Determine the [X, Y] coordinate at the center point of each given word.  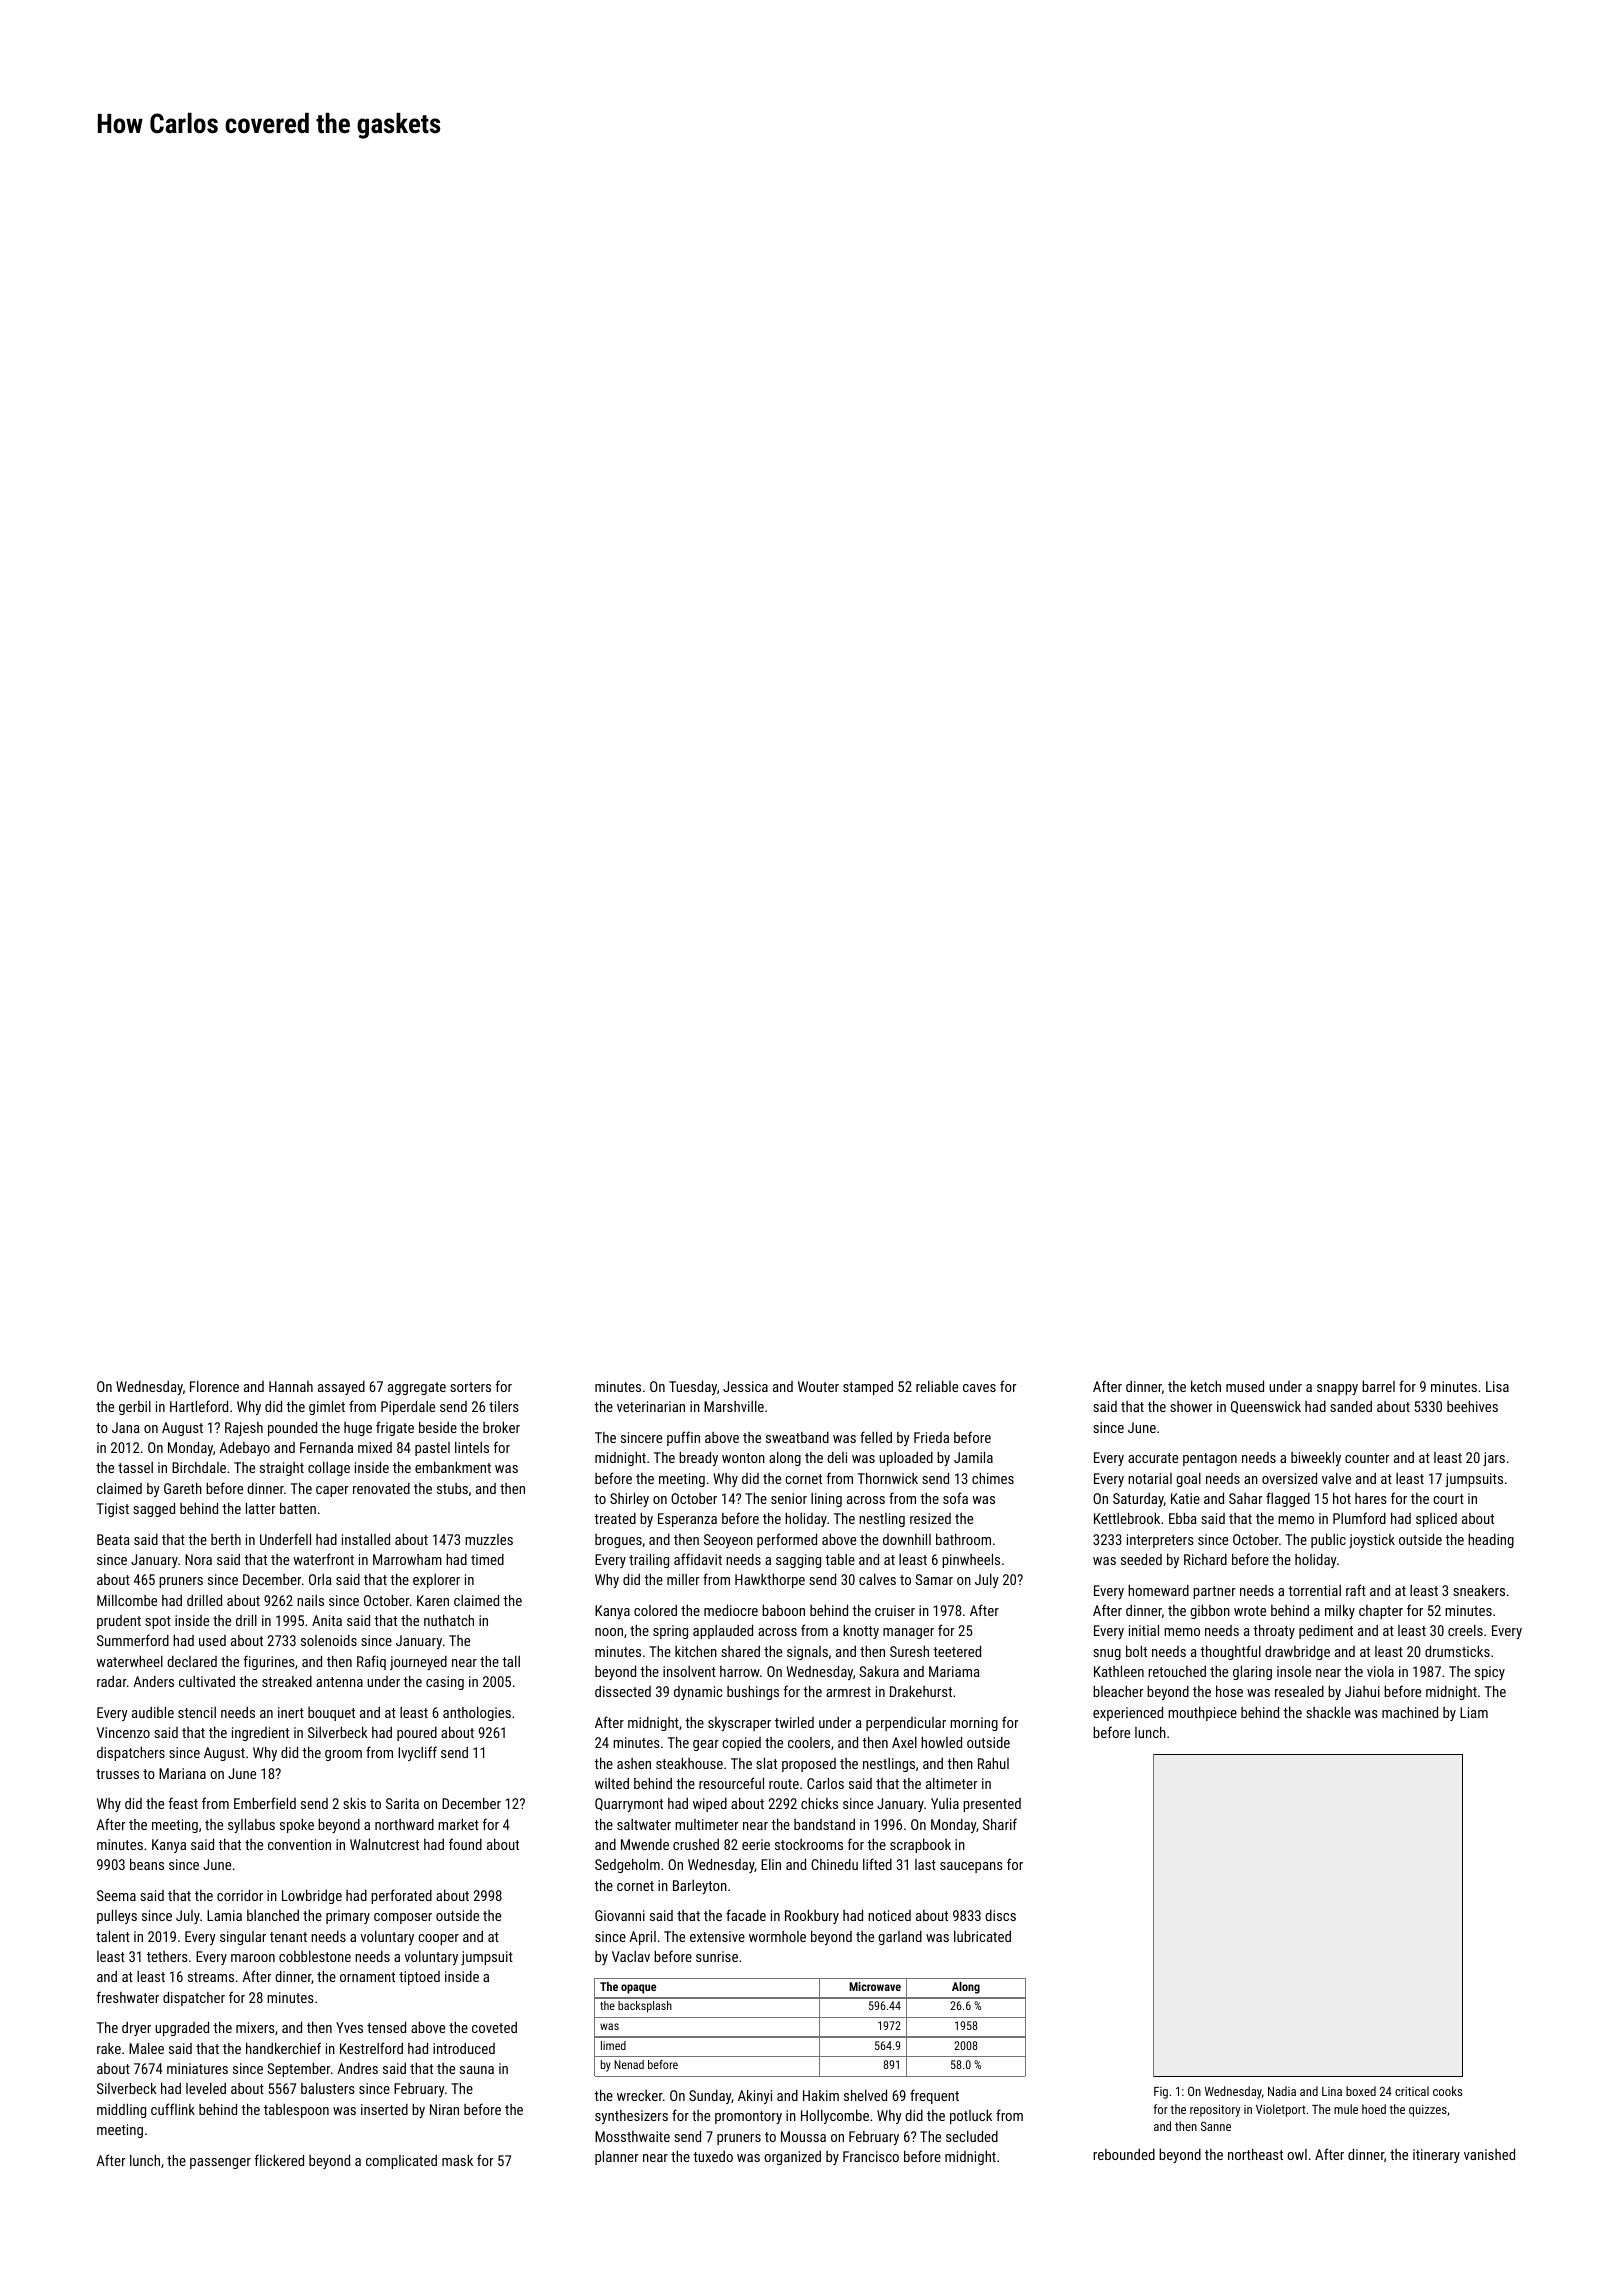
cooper [438, 1939]
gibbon [1210, 1612]
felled [876, 1437]
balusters [328, 2088]
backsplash [645, 2007]
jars [1494, 1459]
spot [158, 1622]
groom [343, 1755]
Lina [1332, 2091]
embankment [453, 1467]
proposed [809, 1765]
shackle [1328, 1712]
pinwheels [971, 1561]
